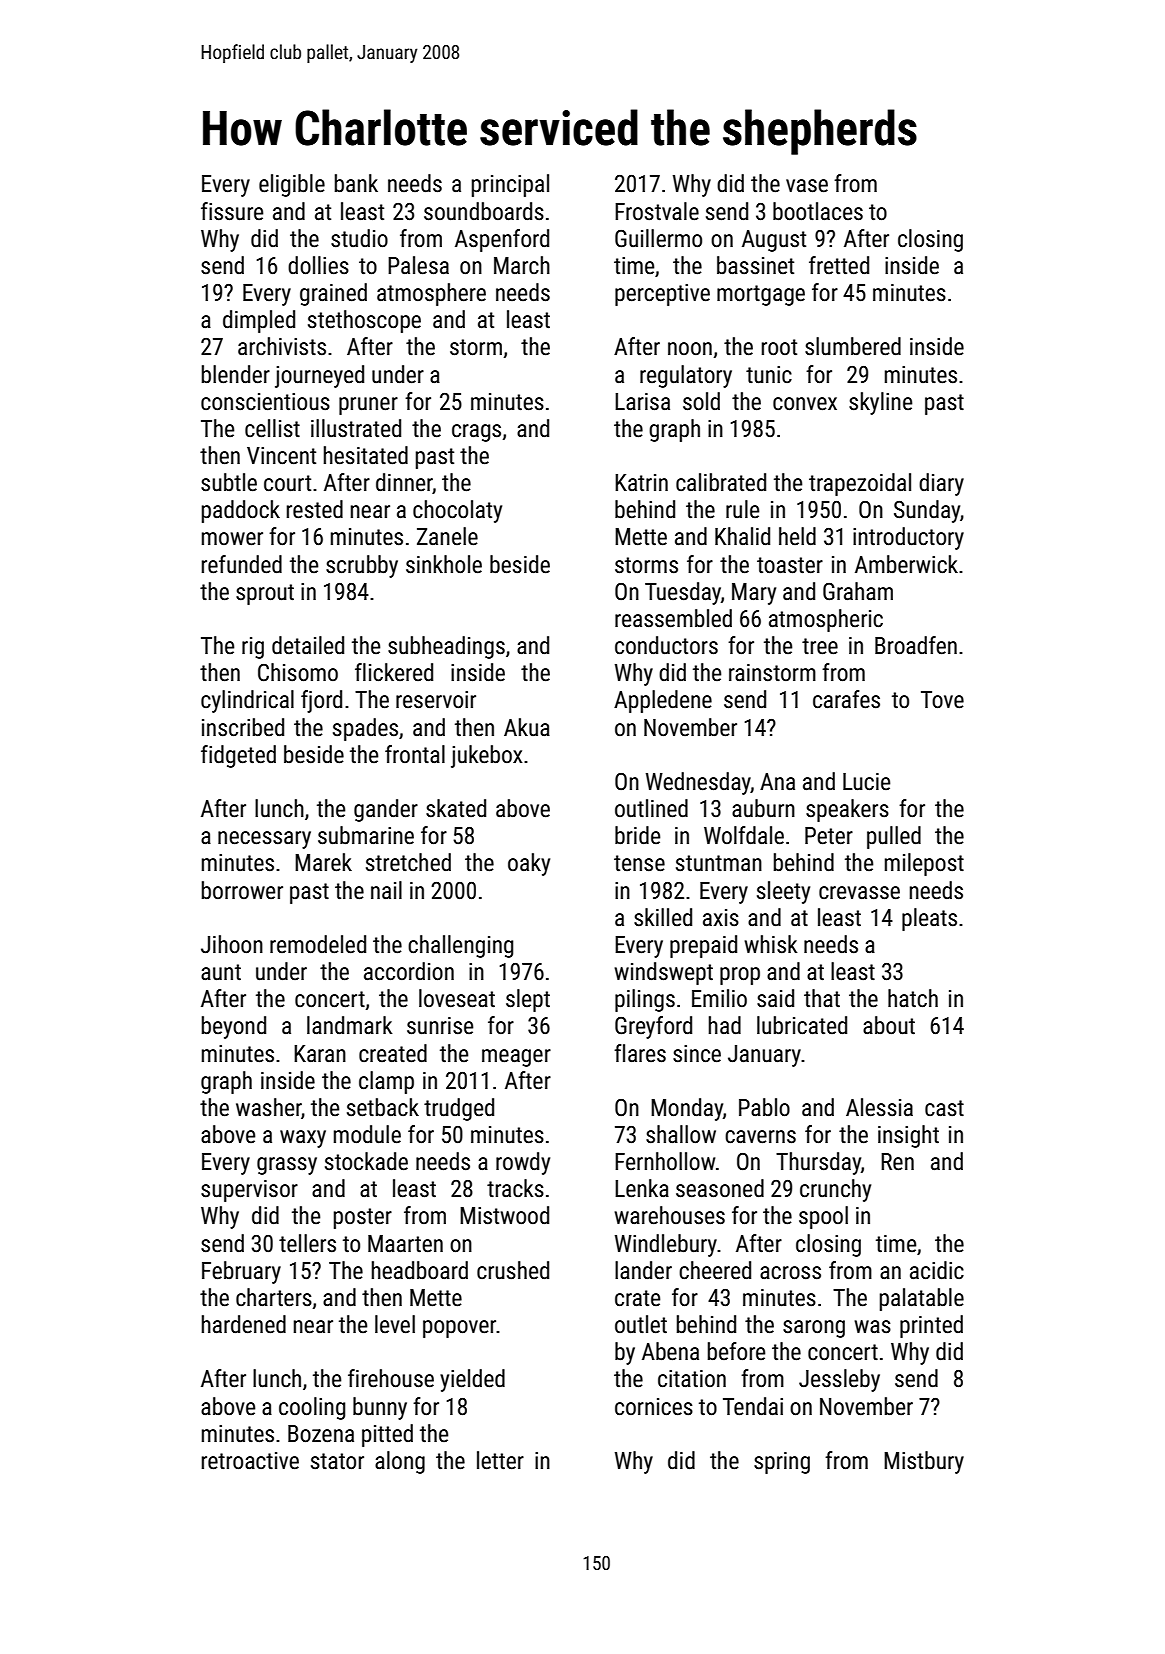 This screenshot has width=1165, height=1654. I want to click on borrower, so click(242, 890).
